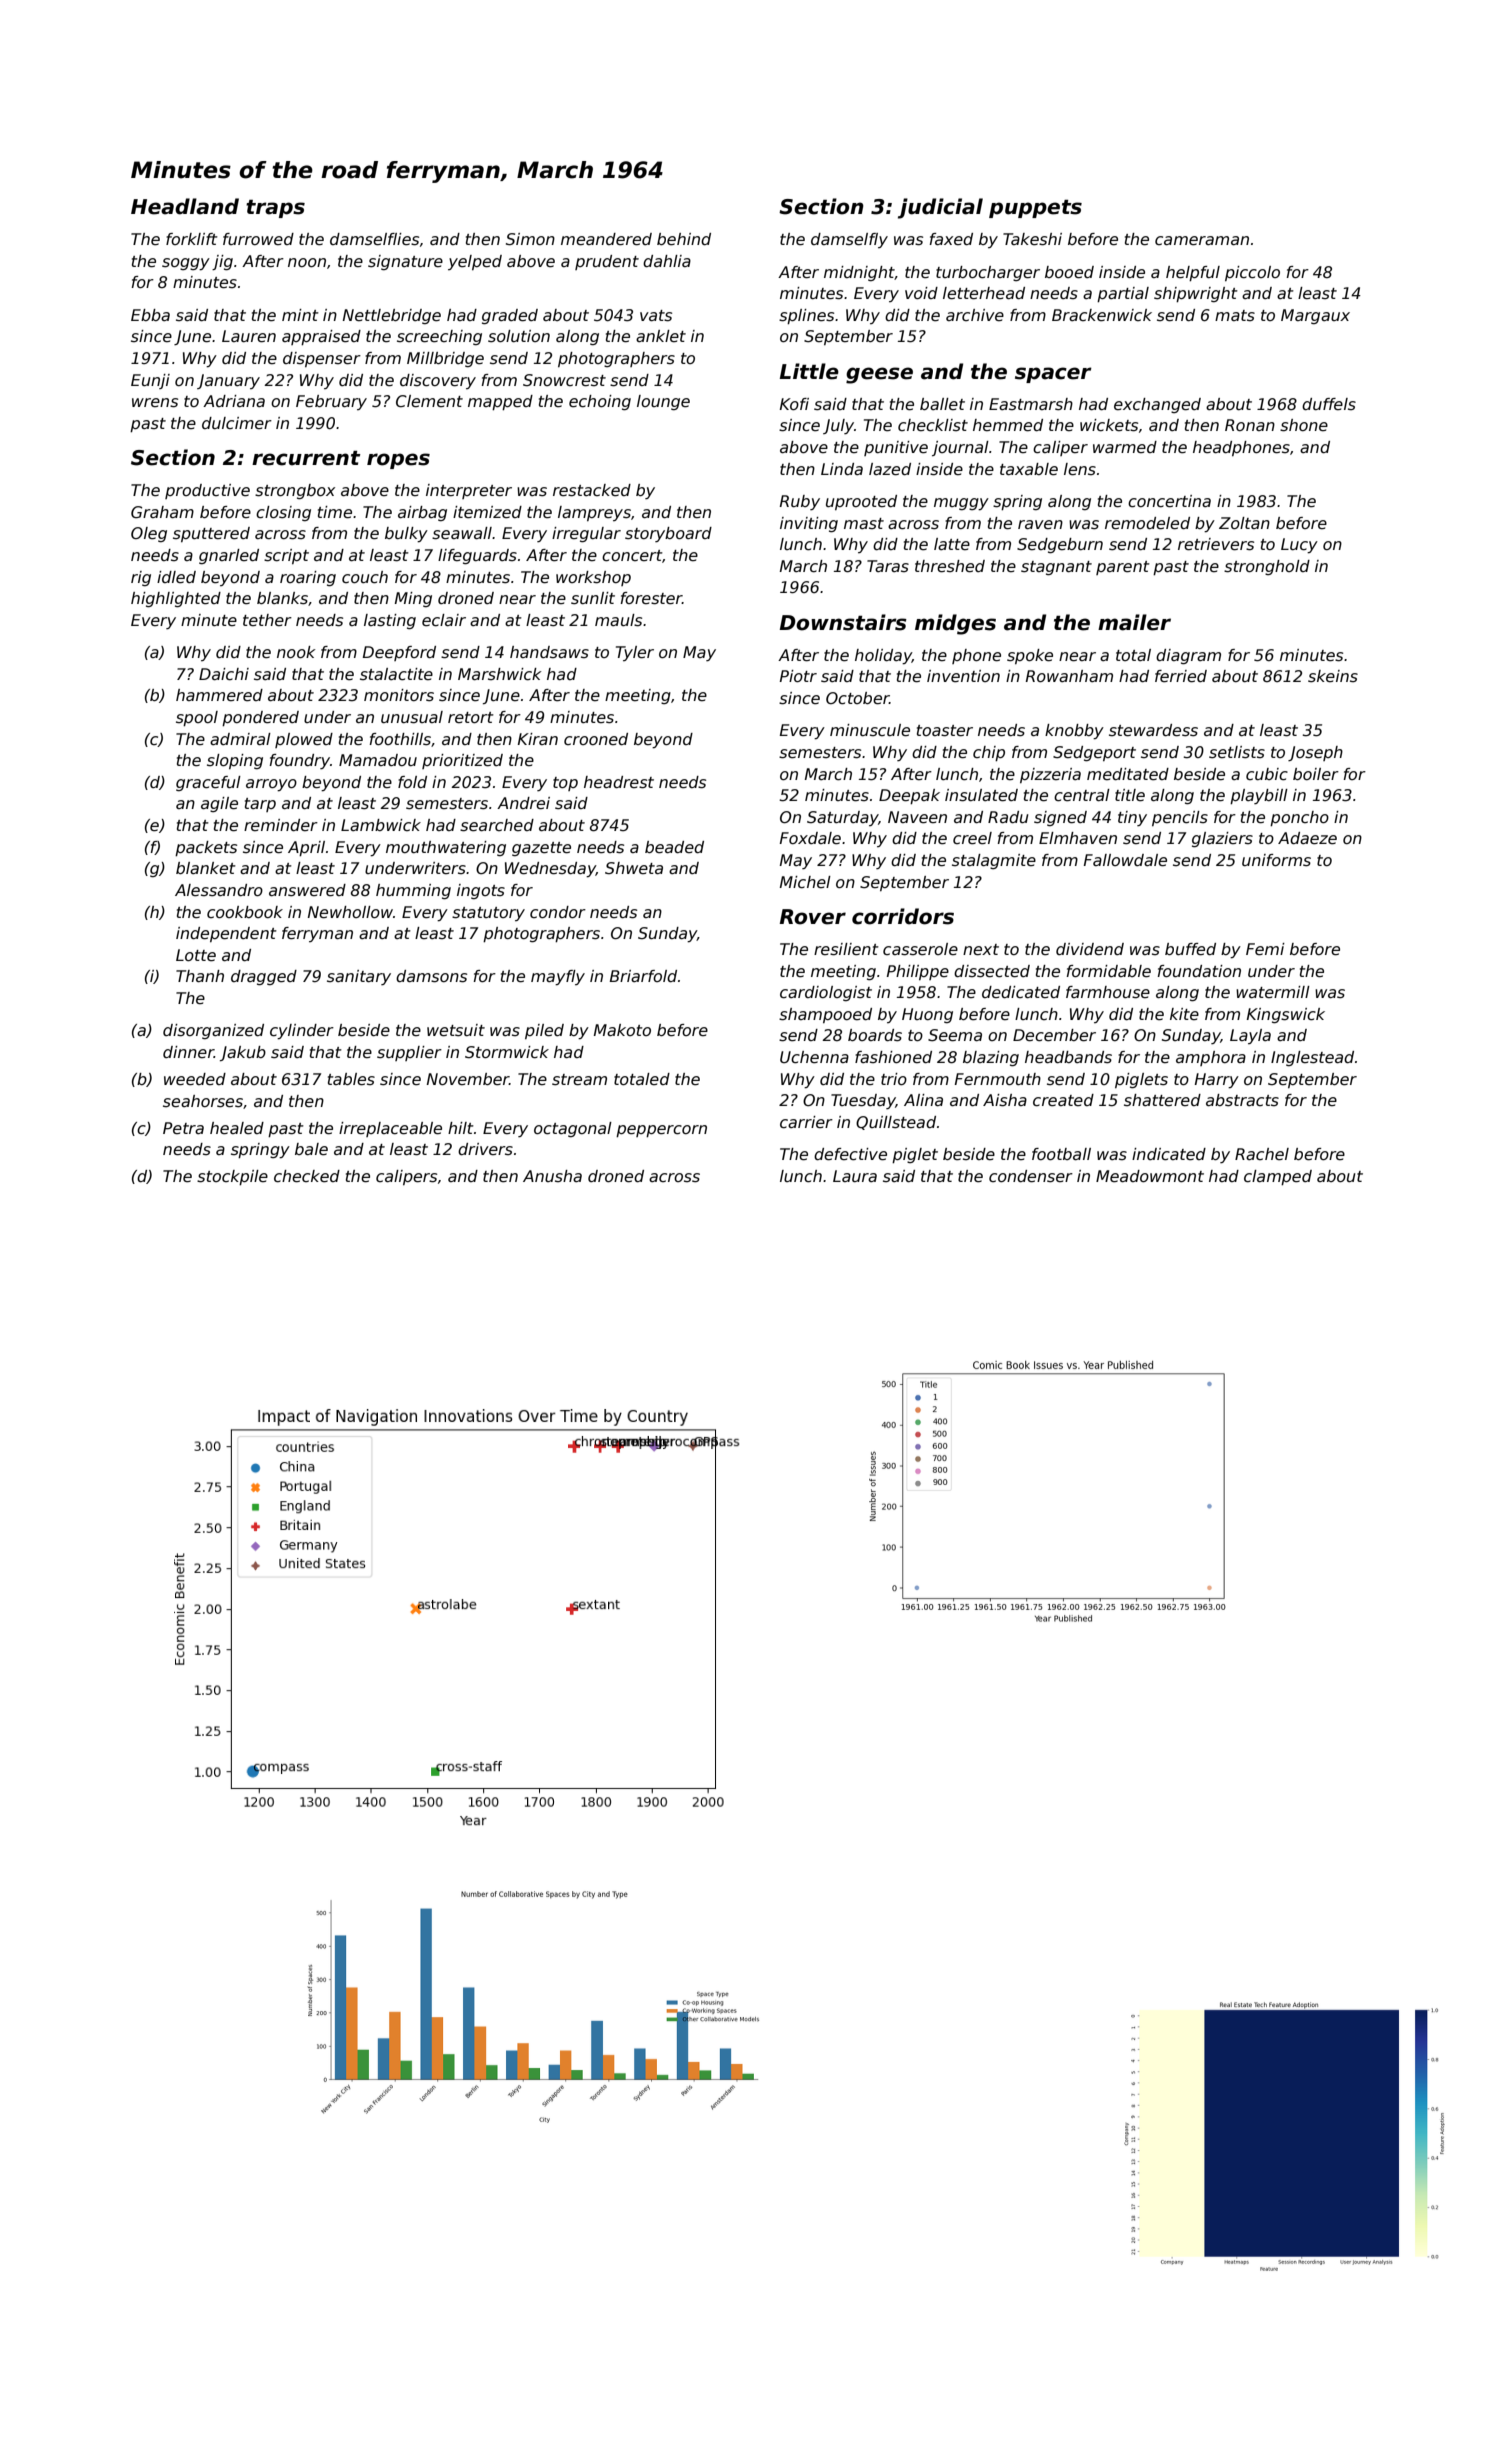  Describe the element at coordinates (940, 208) in the screenshot. I see `judicial` at that location.
